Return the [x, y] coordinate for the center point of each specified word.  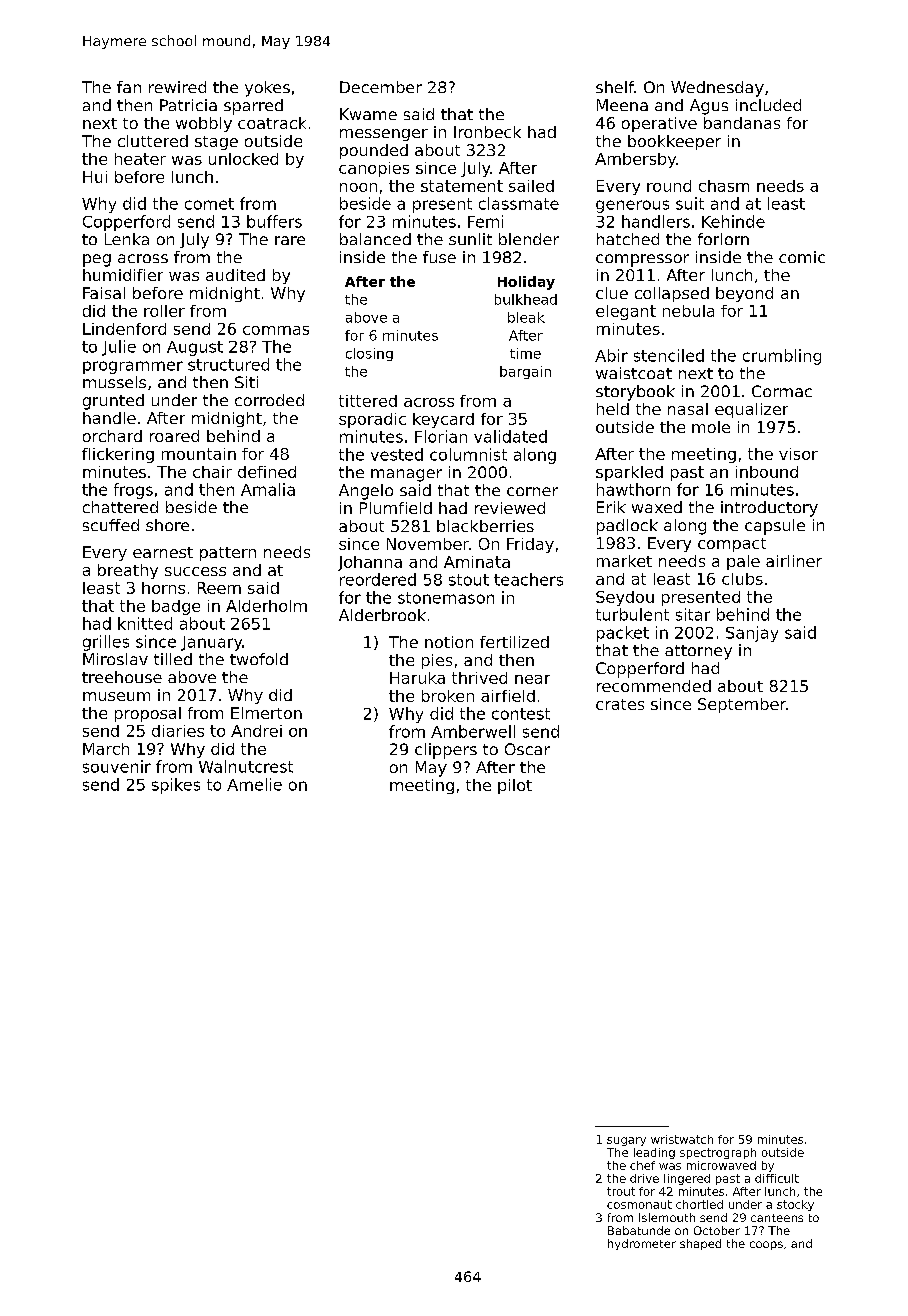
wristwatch [682, 1139]
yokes [267, 89]
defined [267, 472]
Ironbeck [487, 132]
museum [116, 696]
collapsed [672, 294]
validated [510, 436]
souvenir [117, 766]
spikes [176, 786]
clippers [446, 751]
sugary [626, 1141]
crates [620, 704]
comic [802, 257]
